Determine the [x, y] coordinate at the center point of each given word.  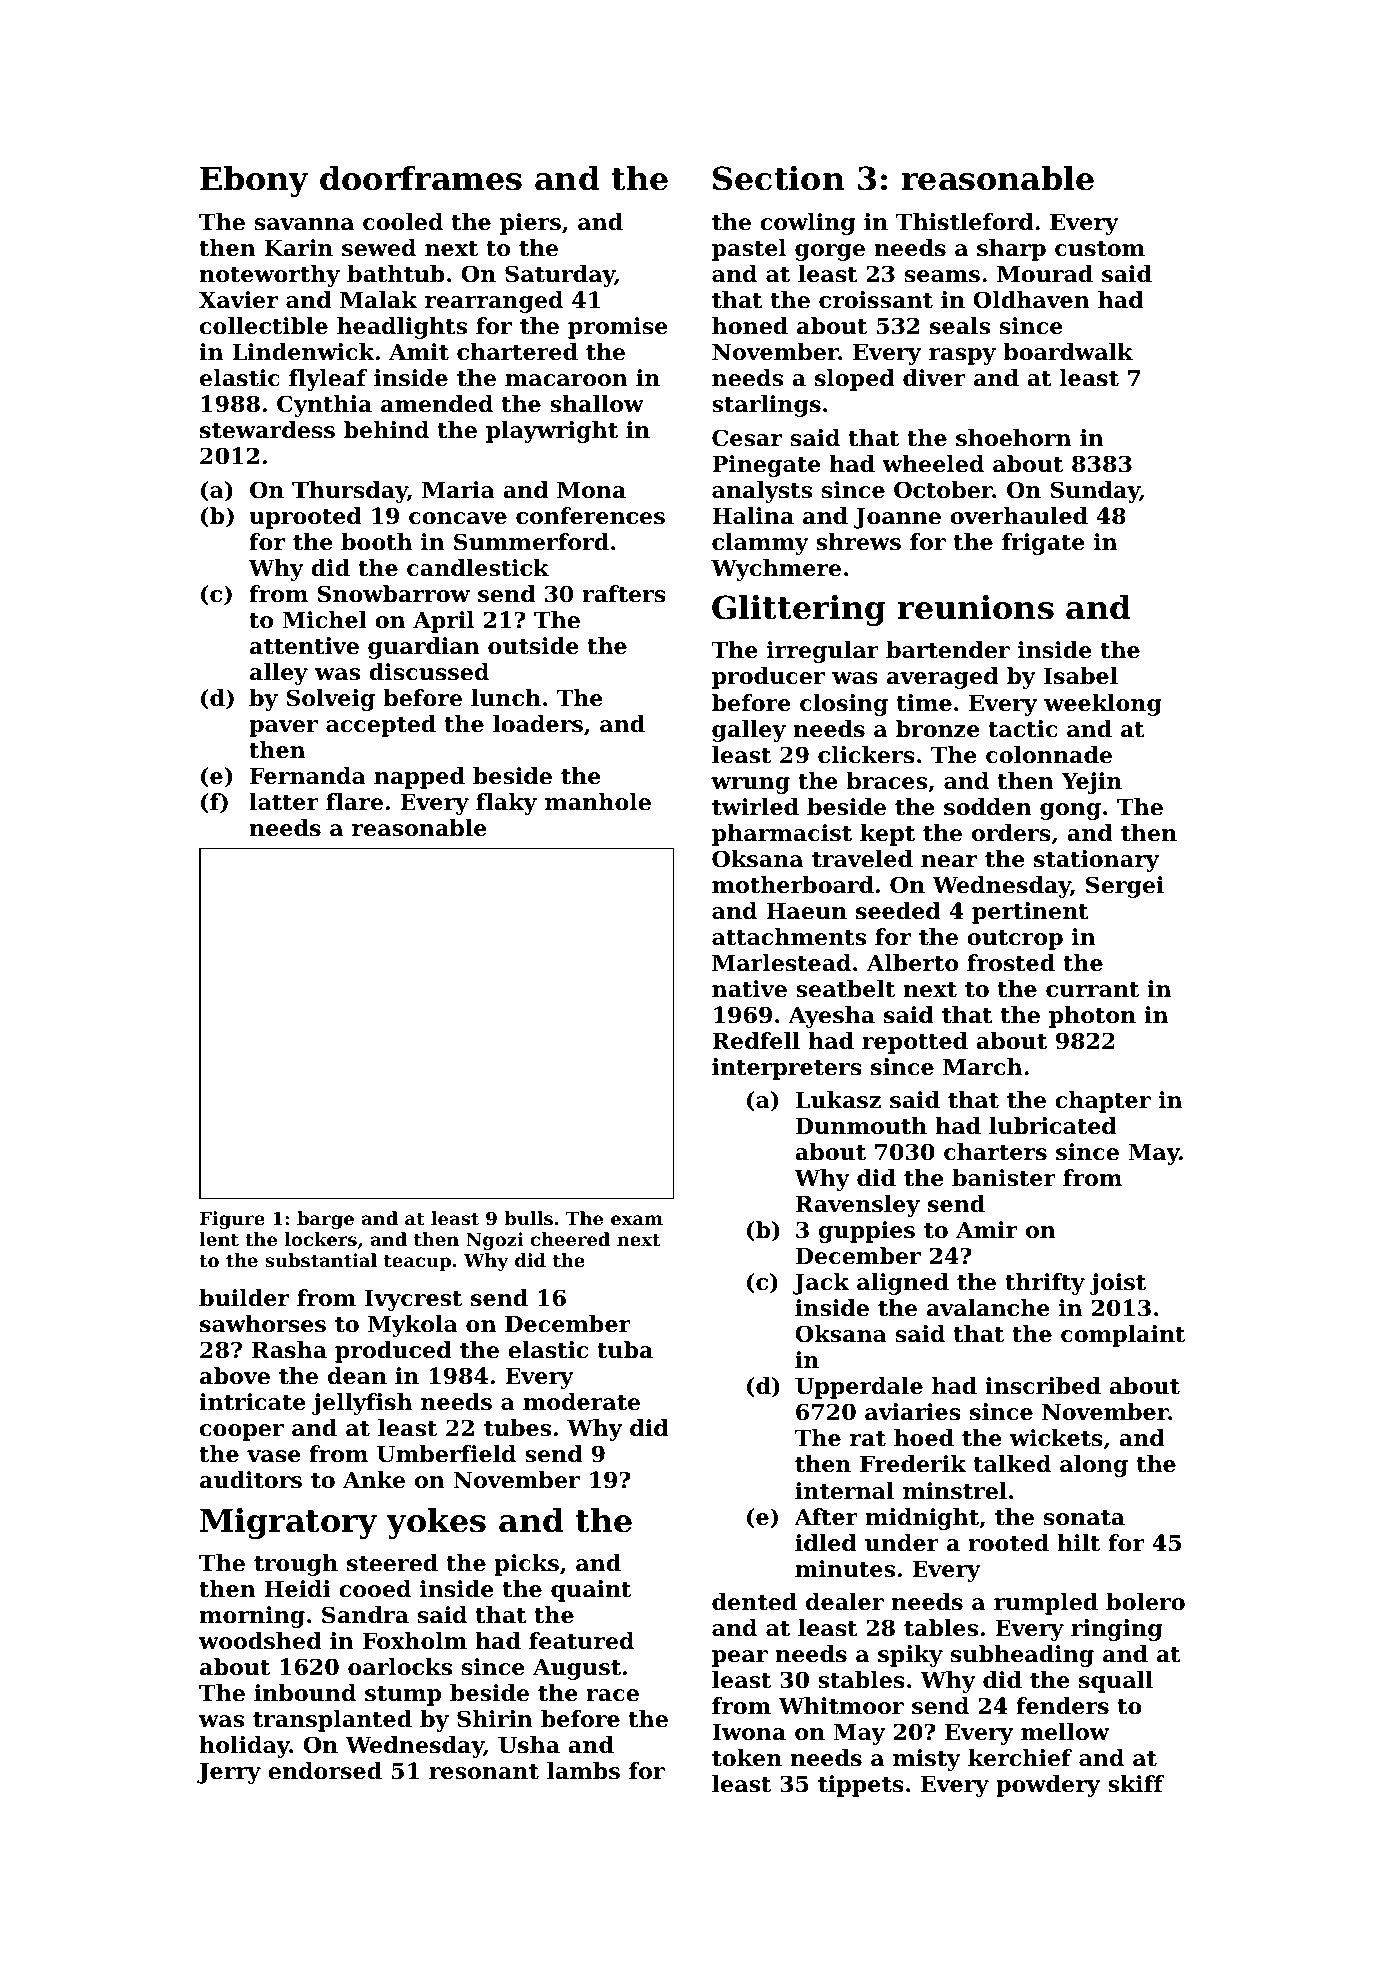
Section [779, 178]
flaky [506, 804]
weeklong [1103, 705]
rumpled [1046, 1604]
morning [252, 1617]
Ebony [254, 181]
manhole [598, 802]
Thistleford [965, 222]
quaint [591, 1591]
